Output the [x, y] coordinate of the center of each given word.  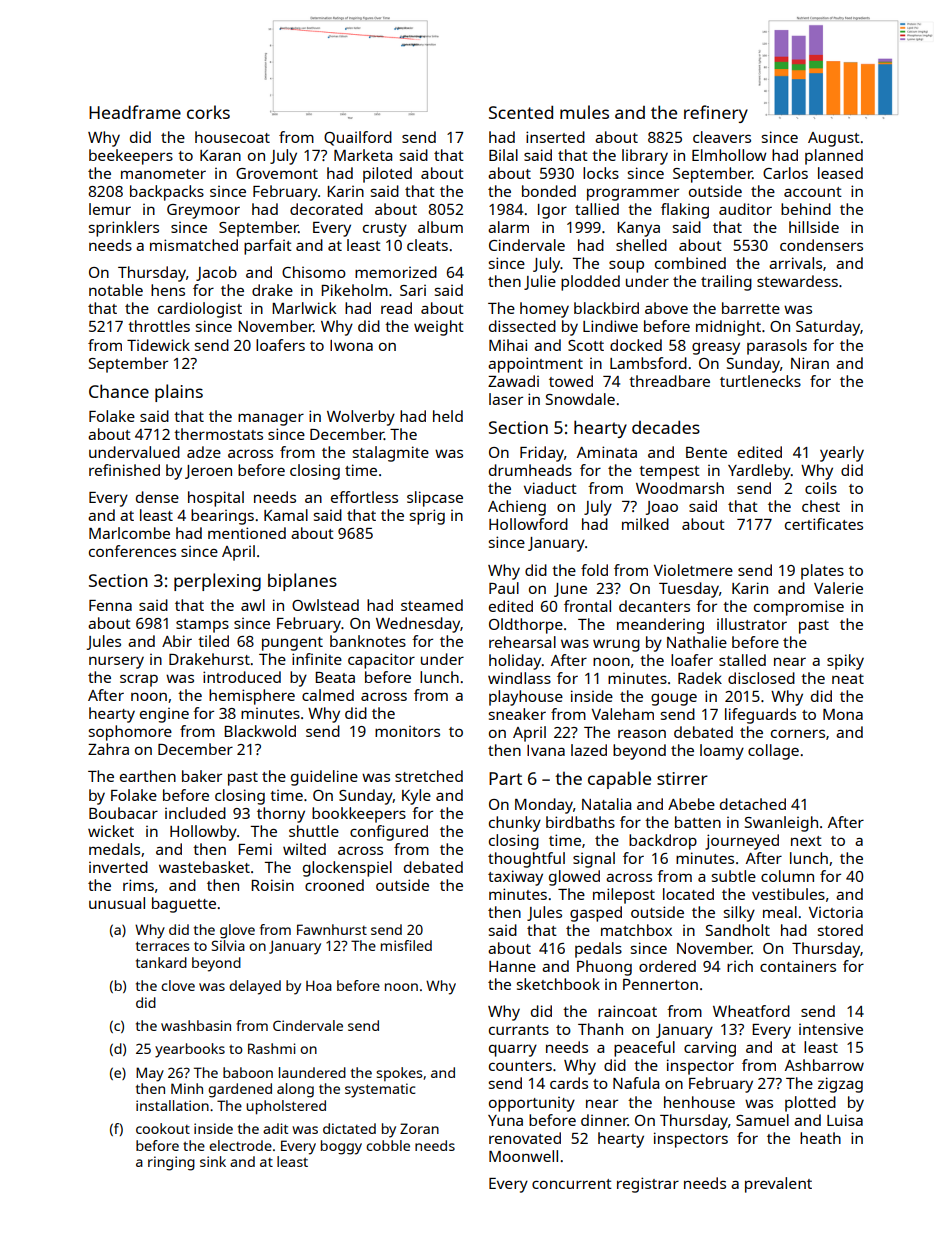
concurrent [572, 1184]
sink [213, 1161]
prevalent [778, 1185]
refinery [716, 114]
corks [208, 112]
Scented [521, 112]
